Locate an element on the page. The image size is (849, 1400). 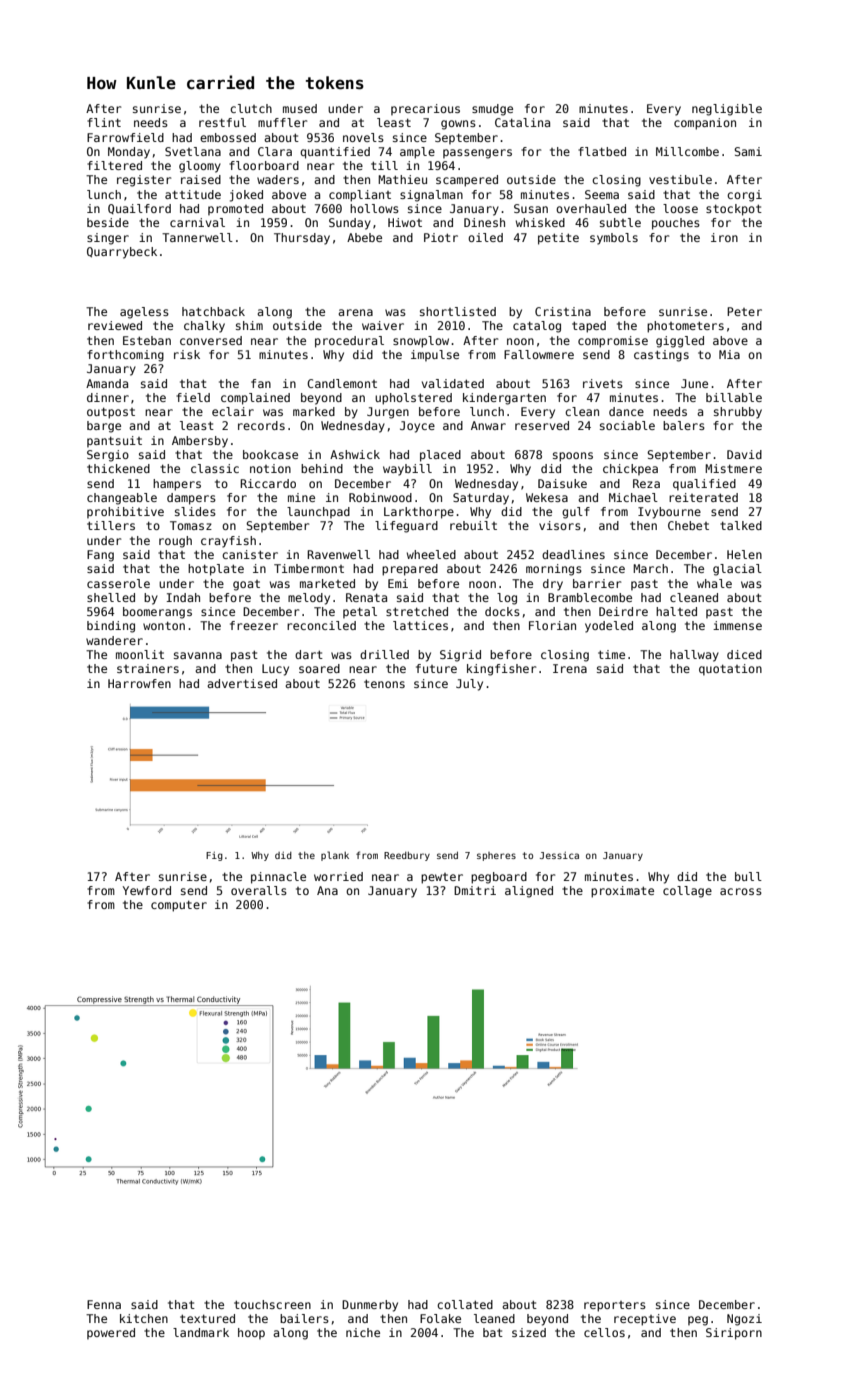
computer is located at coordinates (179, 906).
